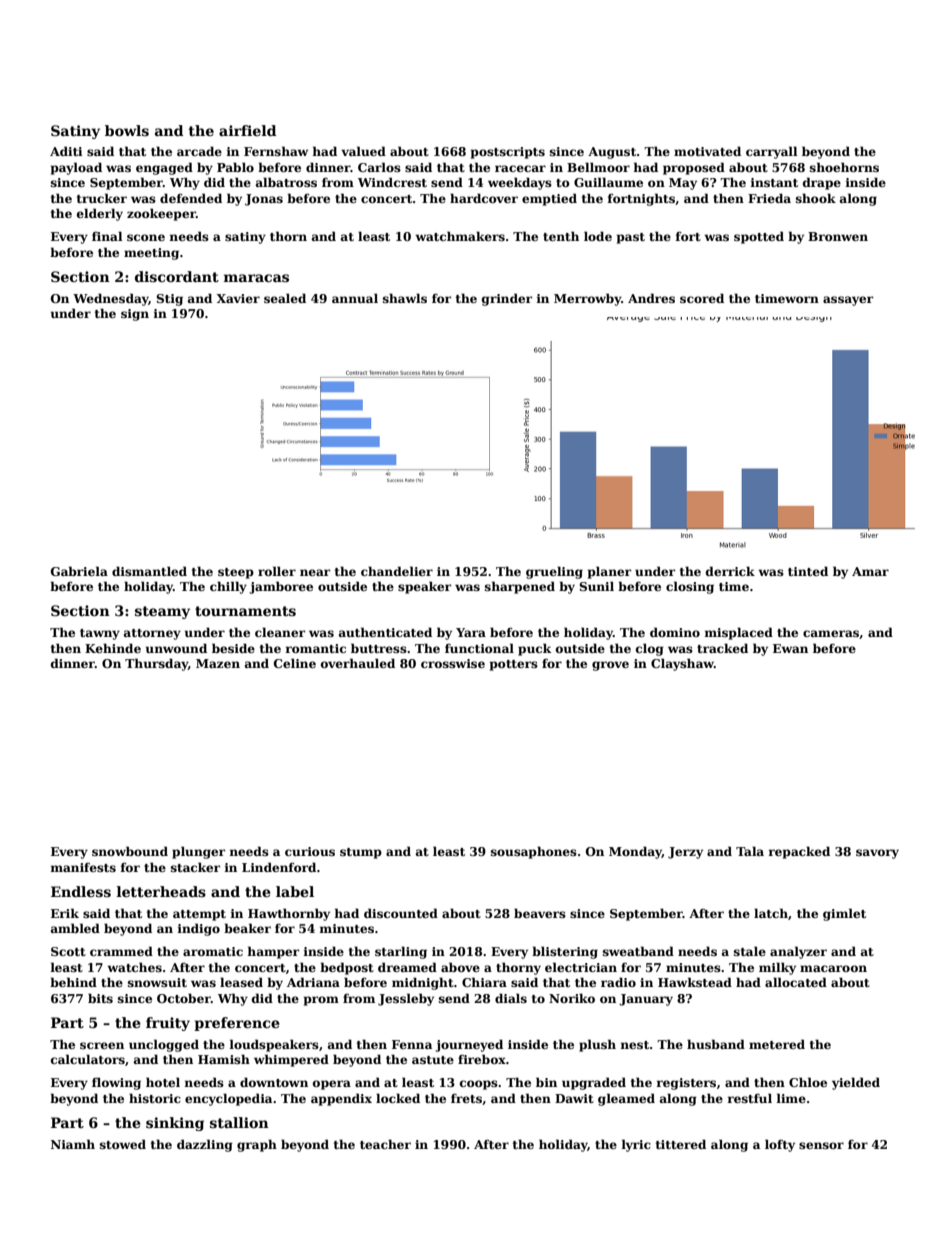  I want to click on scored, so click(702, 298).
